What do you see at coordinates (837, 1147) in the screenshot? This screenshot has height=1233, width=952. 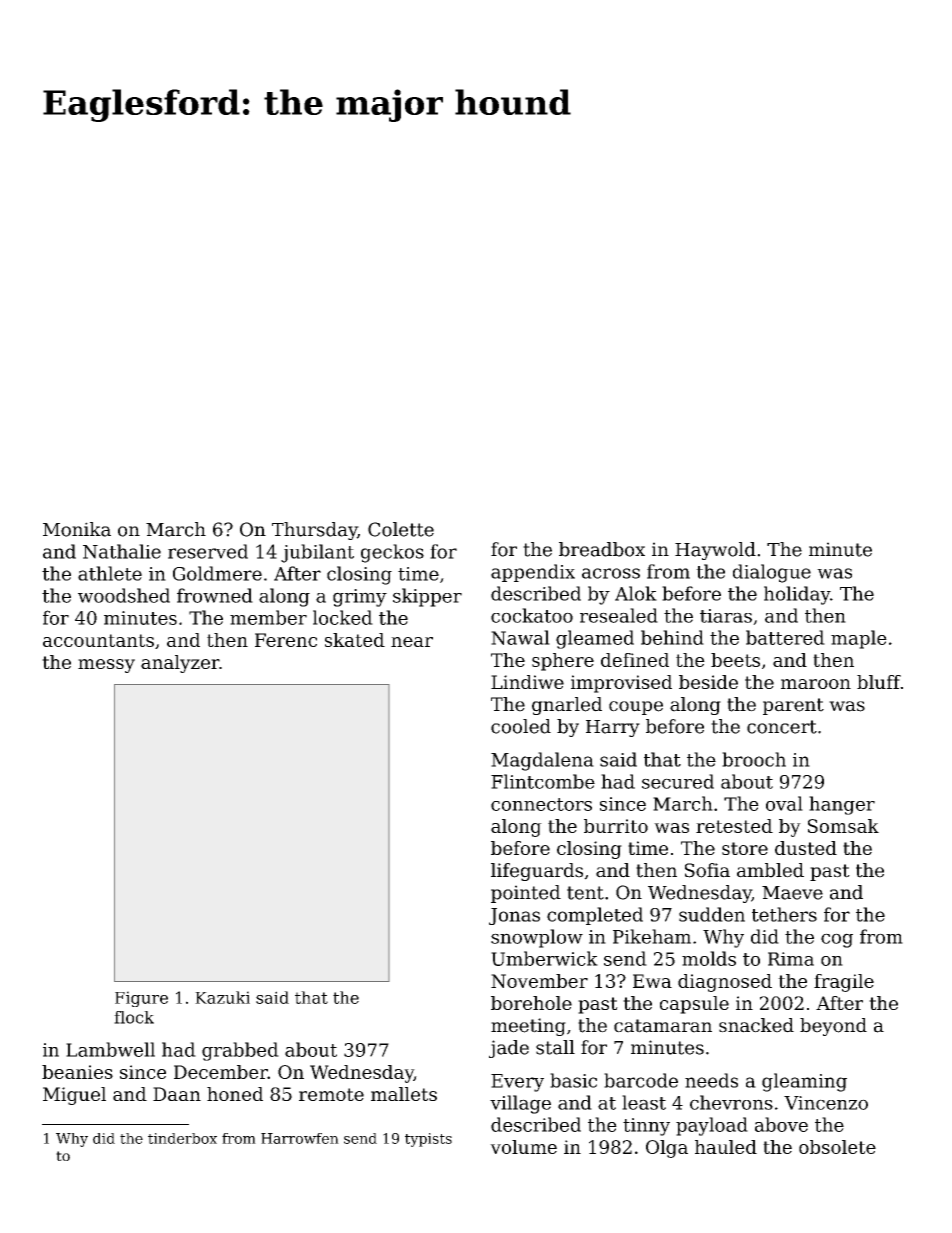 I see `obsolete` at bounding box center [837, 1147].
